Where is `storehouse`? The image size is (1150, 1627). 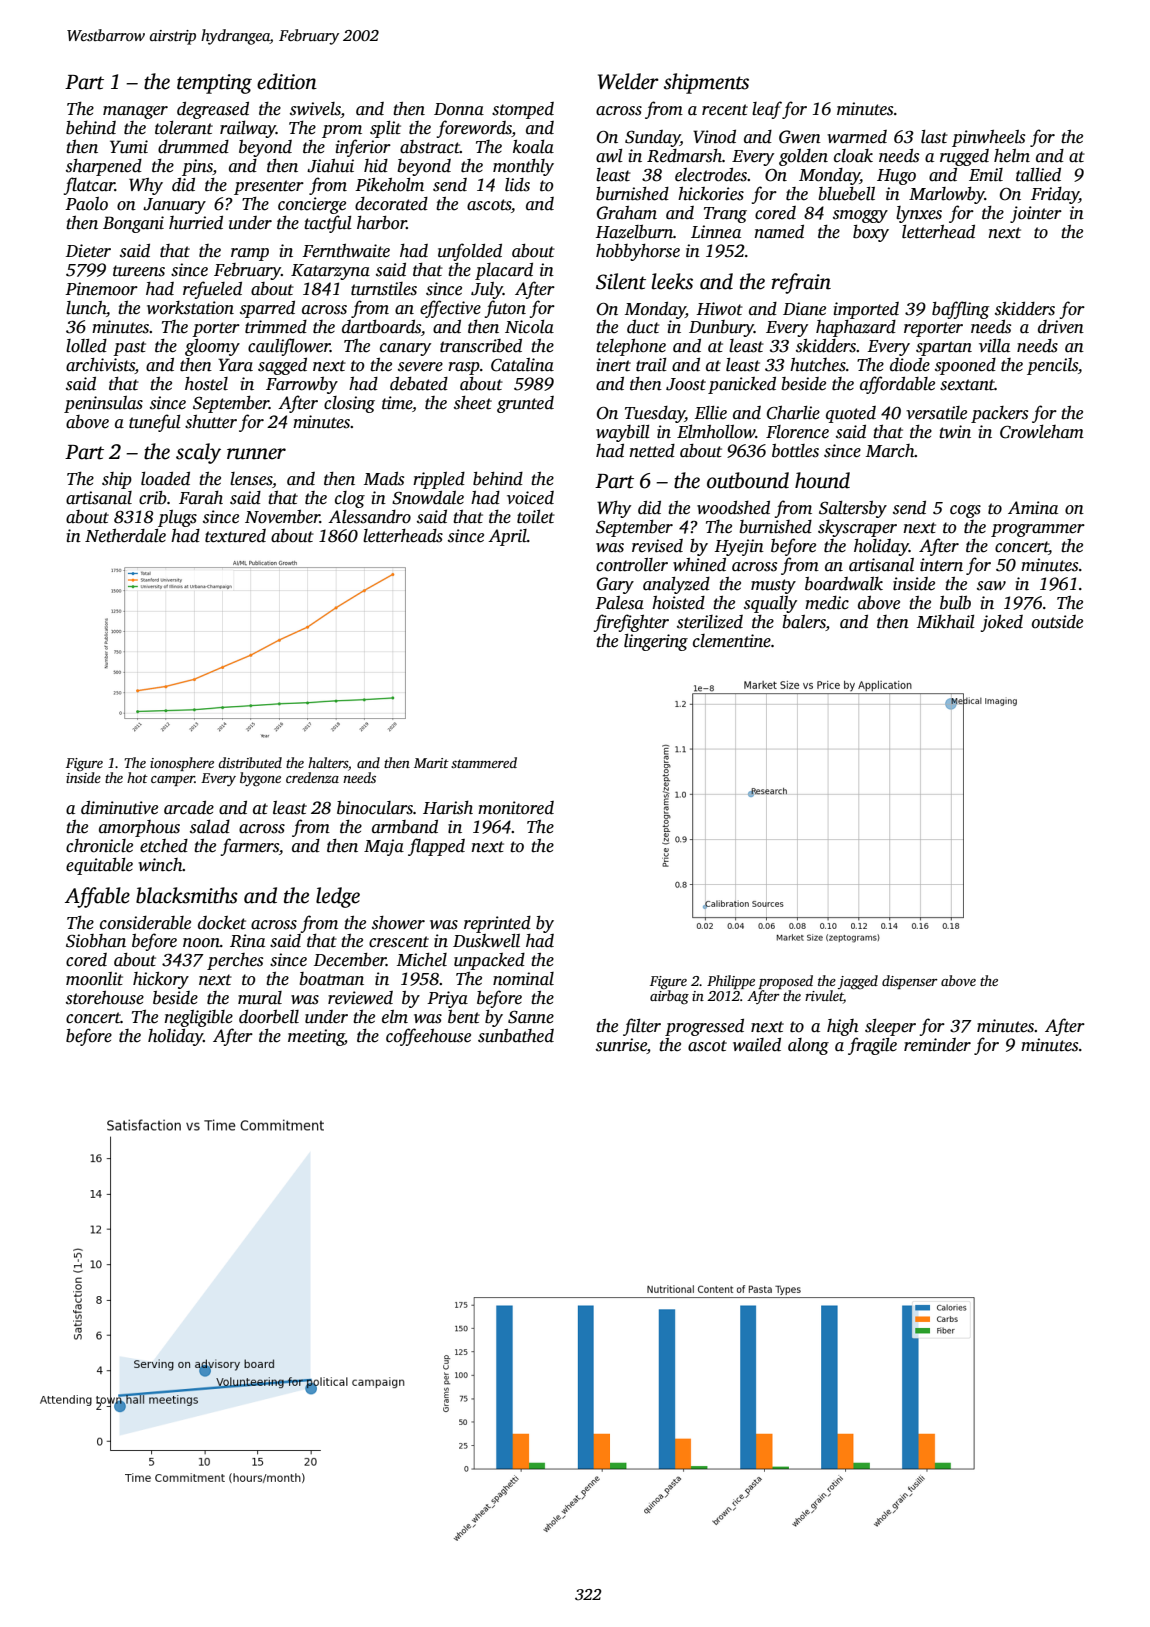 storehouse is located at coordinates (105, 998).
